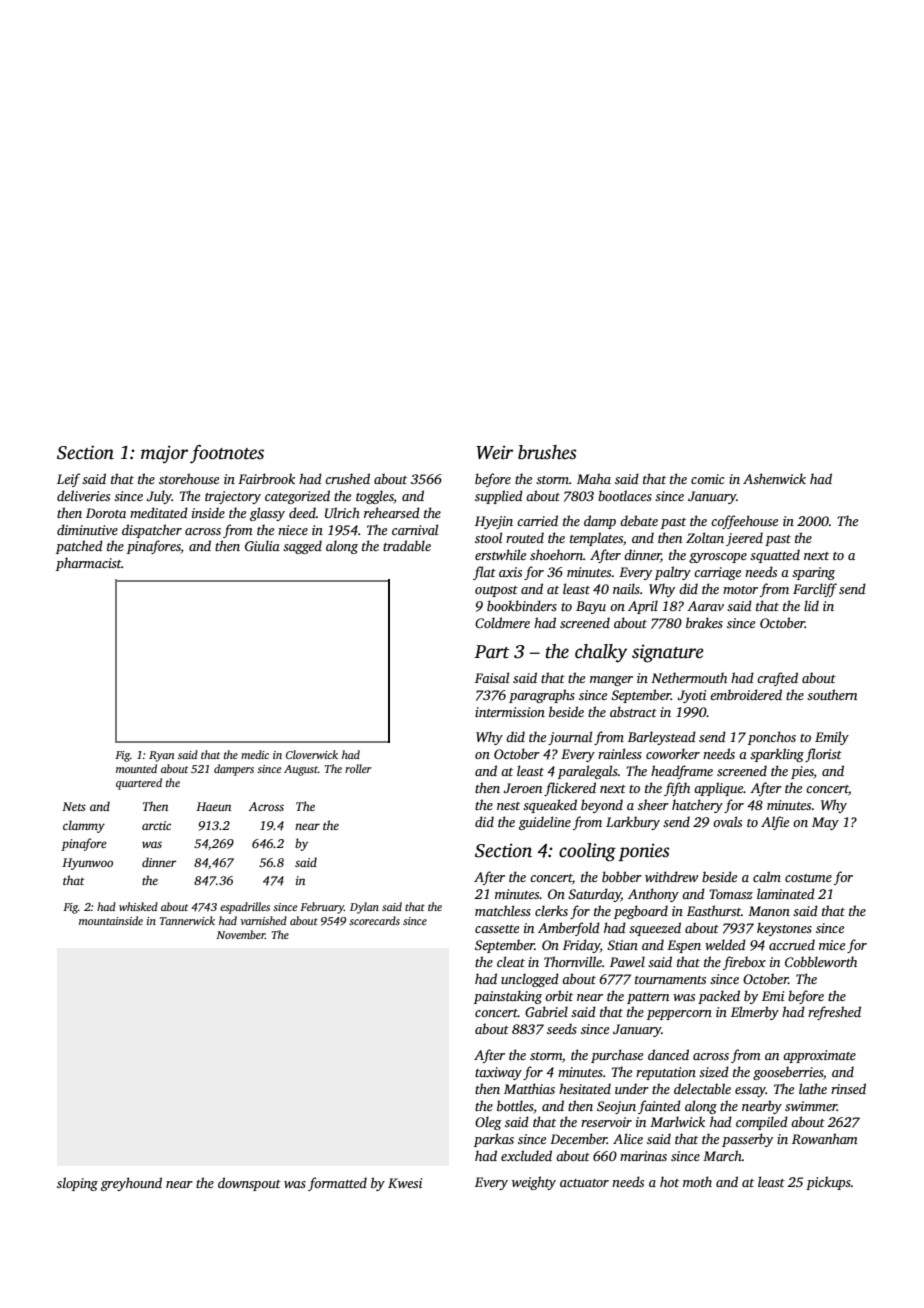  I want to click on Part, so click(492, 652).
